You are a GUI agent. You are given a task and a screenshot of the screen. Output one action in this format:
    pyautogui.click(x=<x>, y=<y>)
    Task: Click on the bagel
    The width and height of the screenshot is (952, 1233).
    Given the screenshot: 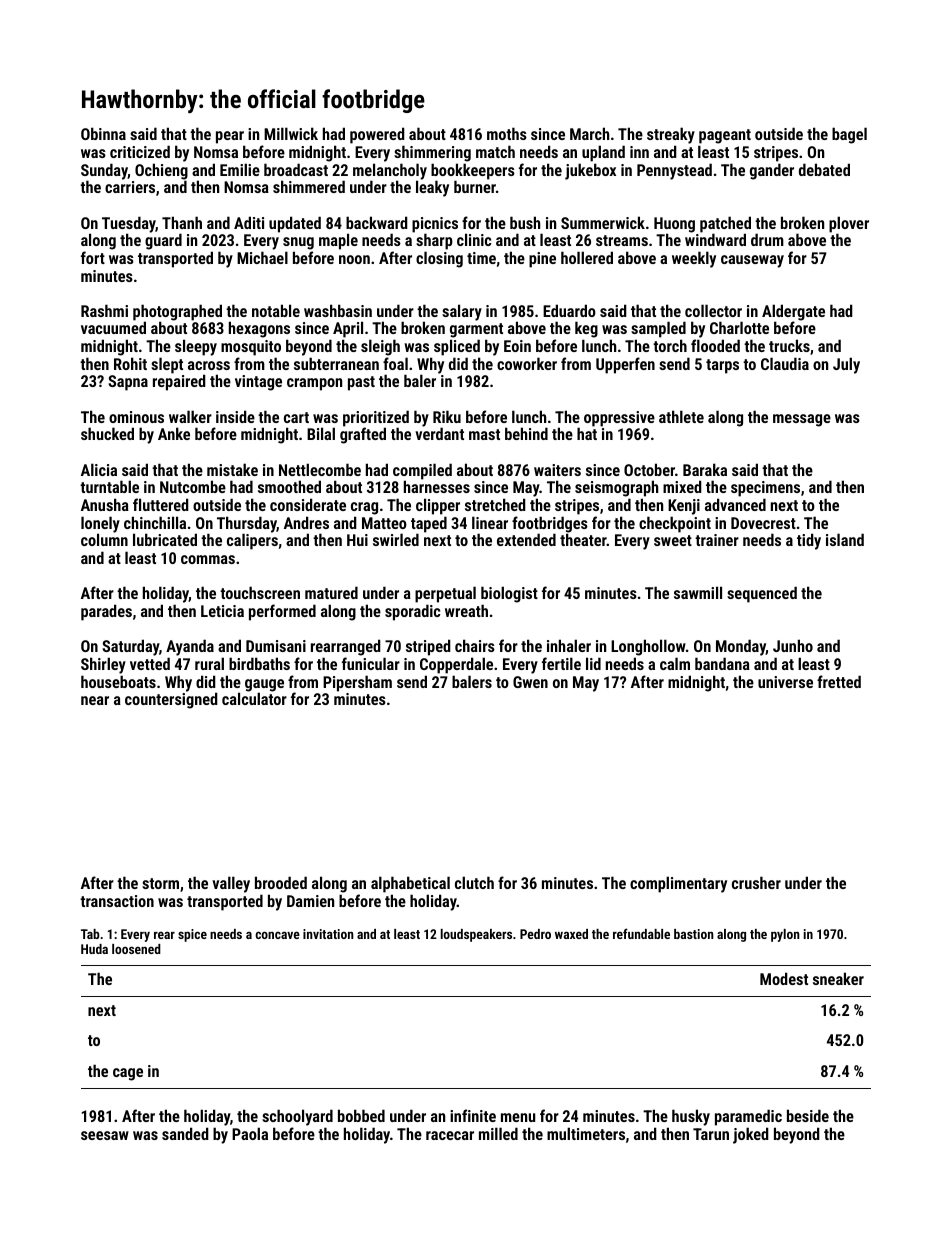 What is the action you would take?
    pyautogui.click(x=849, y=135)
